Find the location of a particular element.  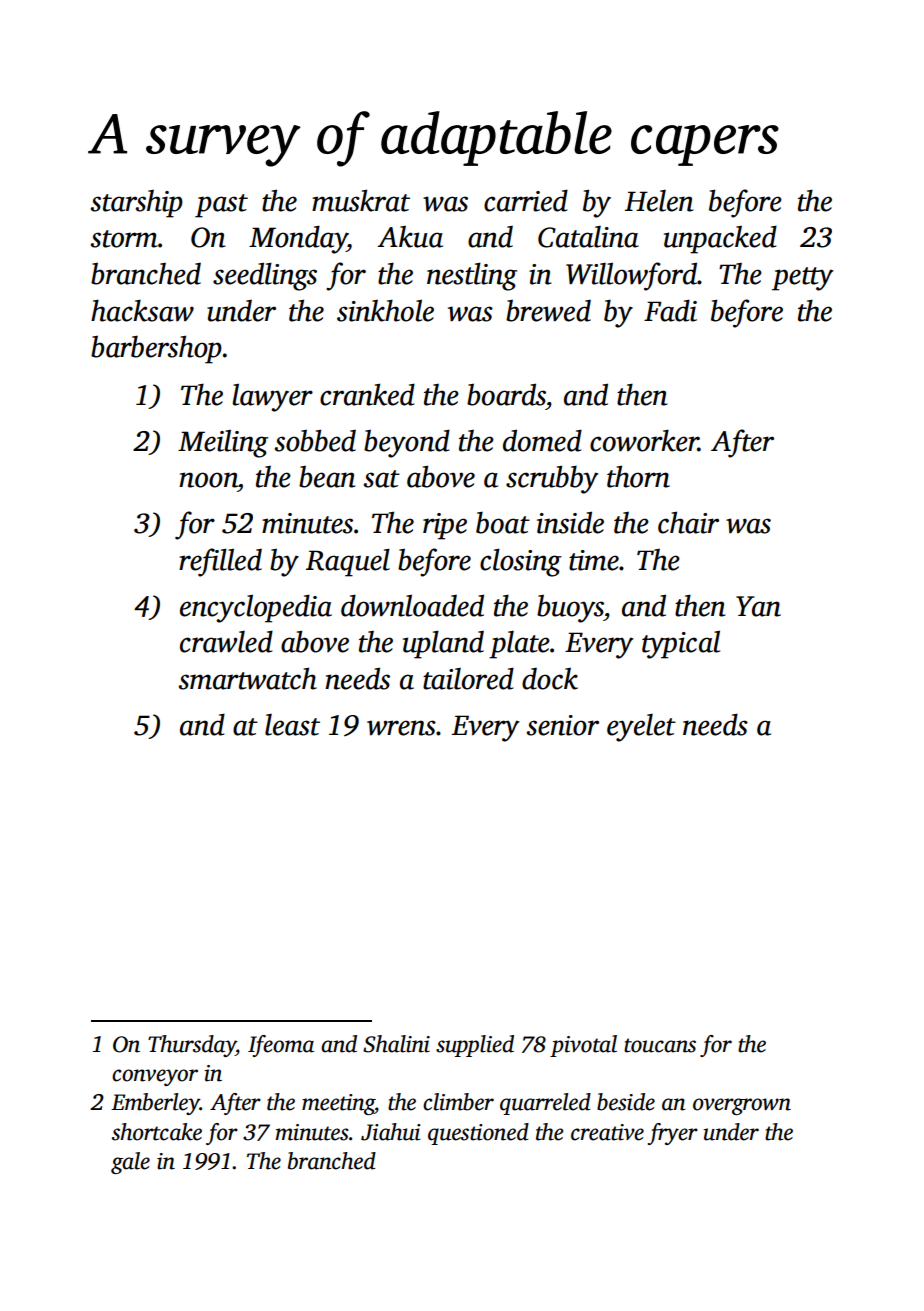

supplied is located at coordinates (475, 1046).
